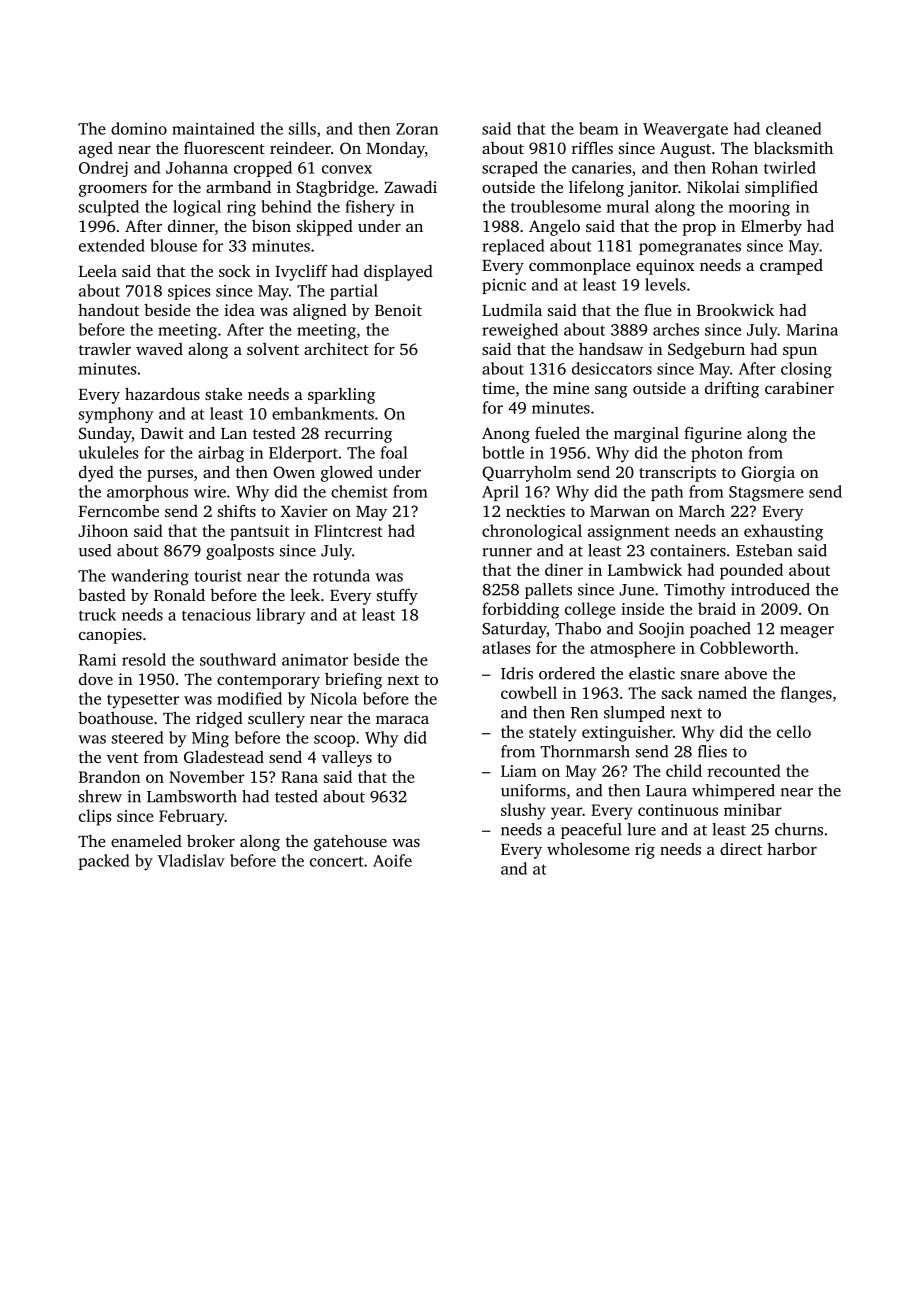  What do you see at coordinates (191, 860) in the screenshot?
I see `Vladislav` at bounding box center [191, 860].
